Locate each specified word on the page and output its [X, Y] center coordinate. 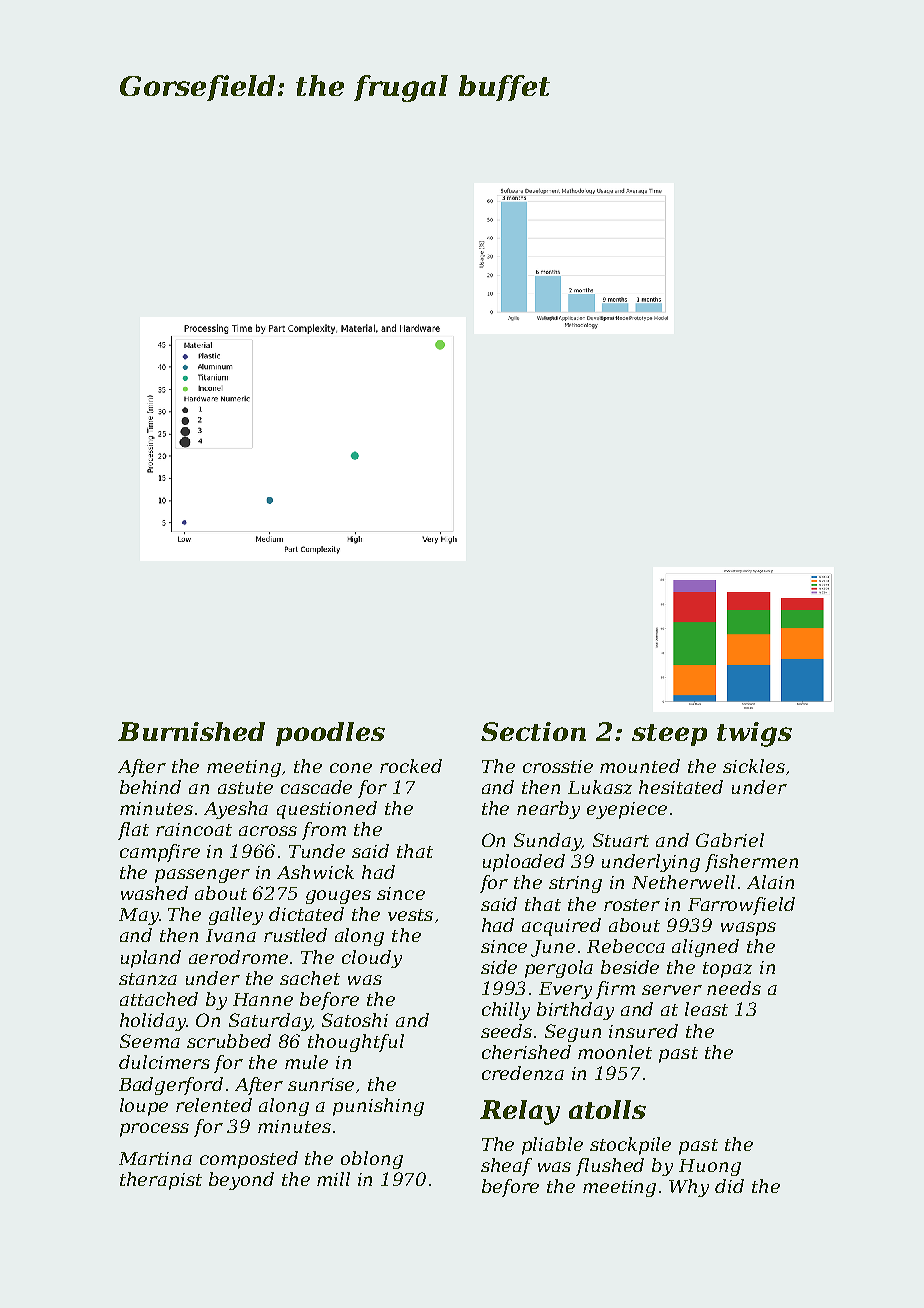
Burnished [191, 731]
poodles [330, 734]
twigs [754, 734]
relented [214, 1105]
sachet [310, 978]
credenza [523, 1073]
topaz [727, 970]
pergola [559, 969]
